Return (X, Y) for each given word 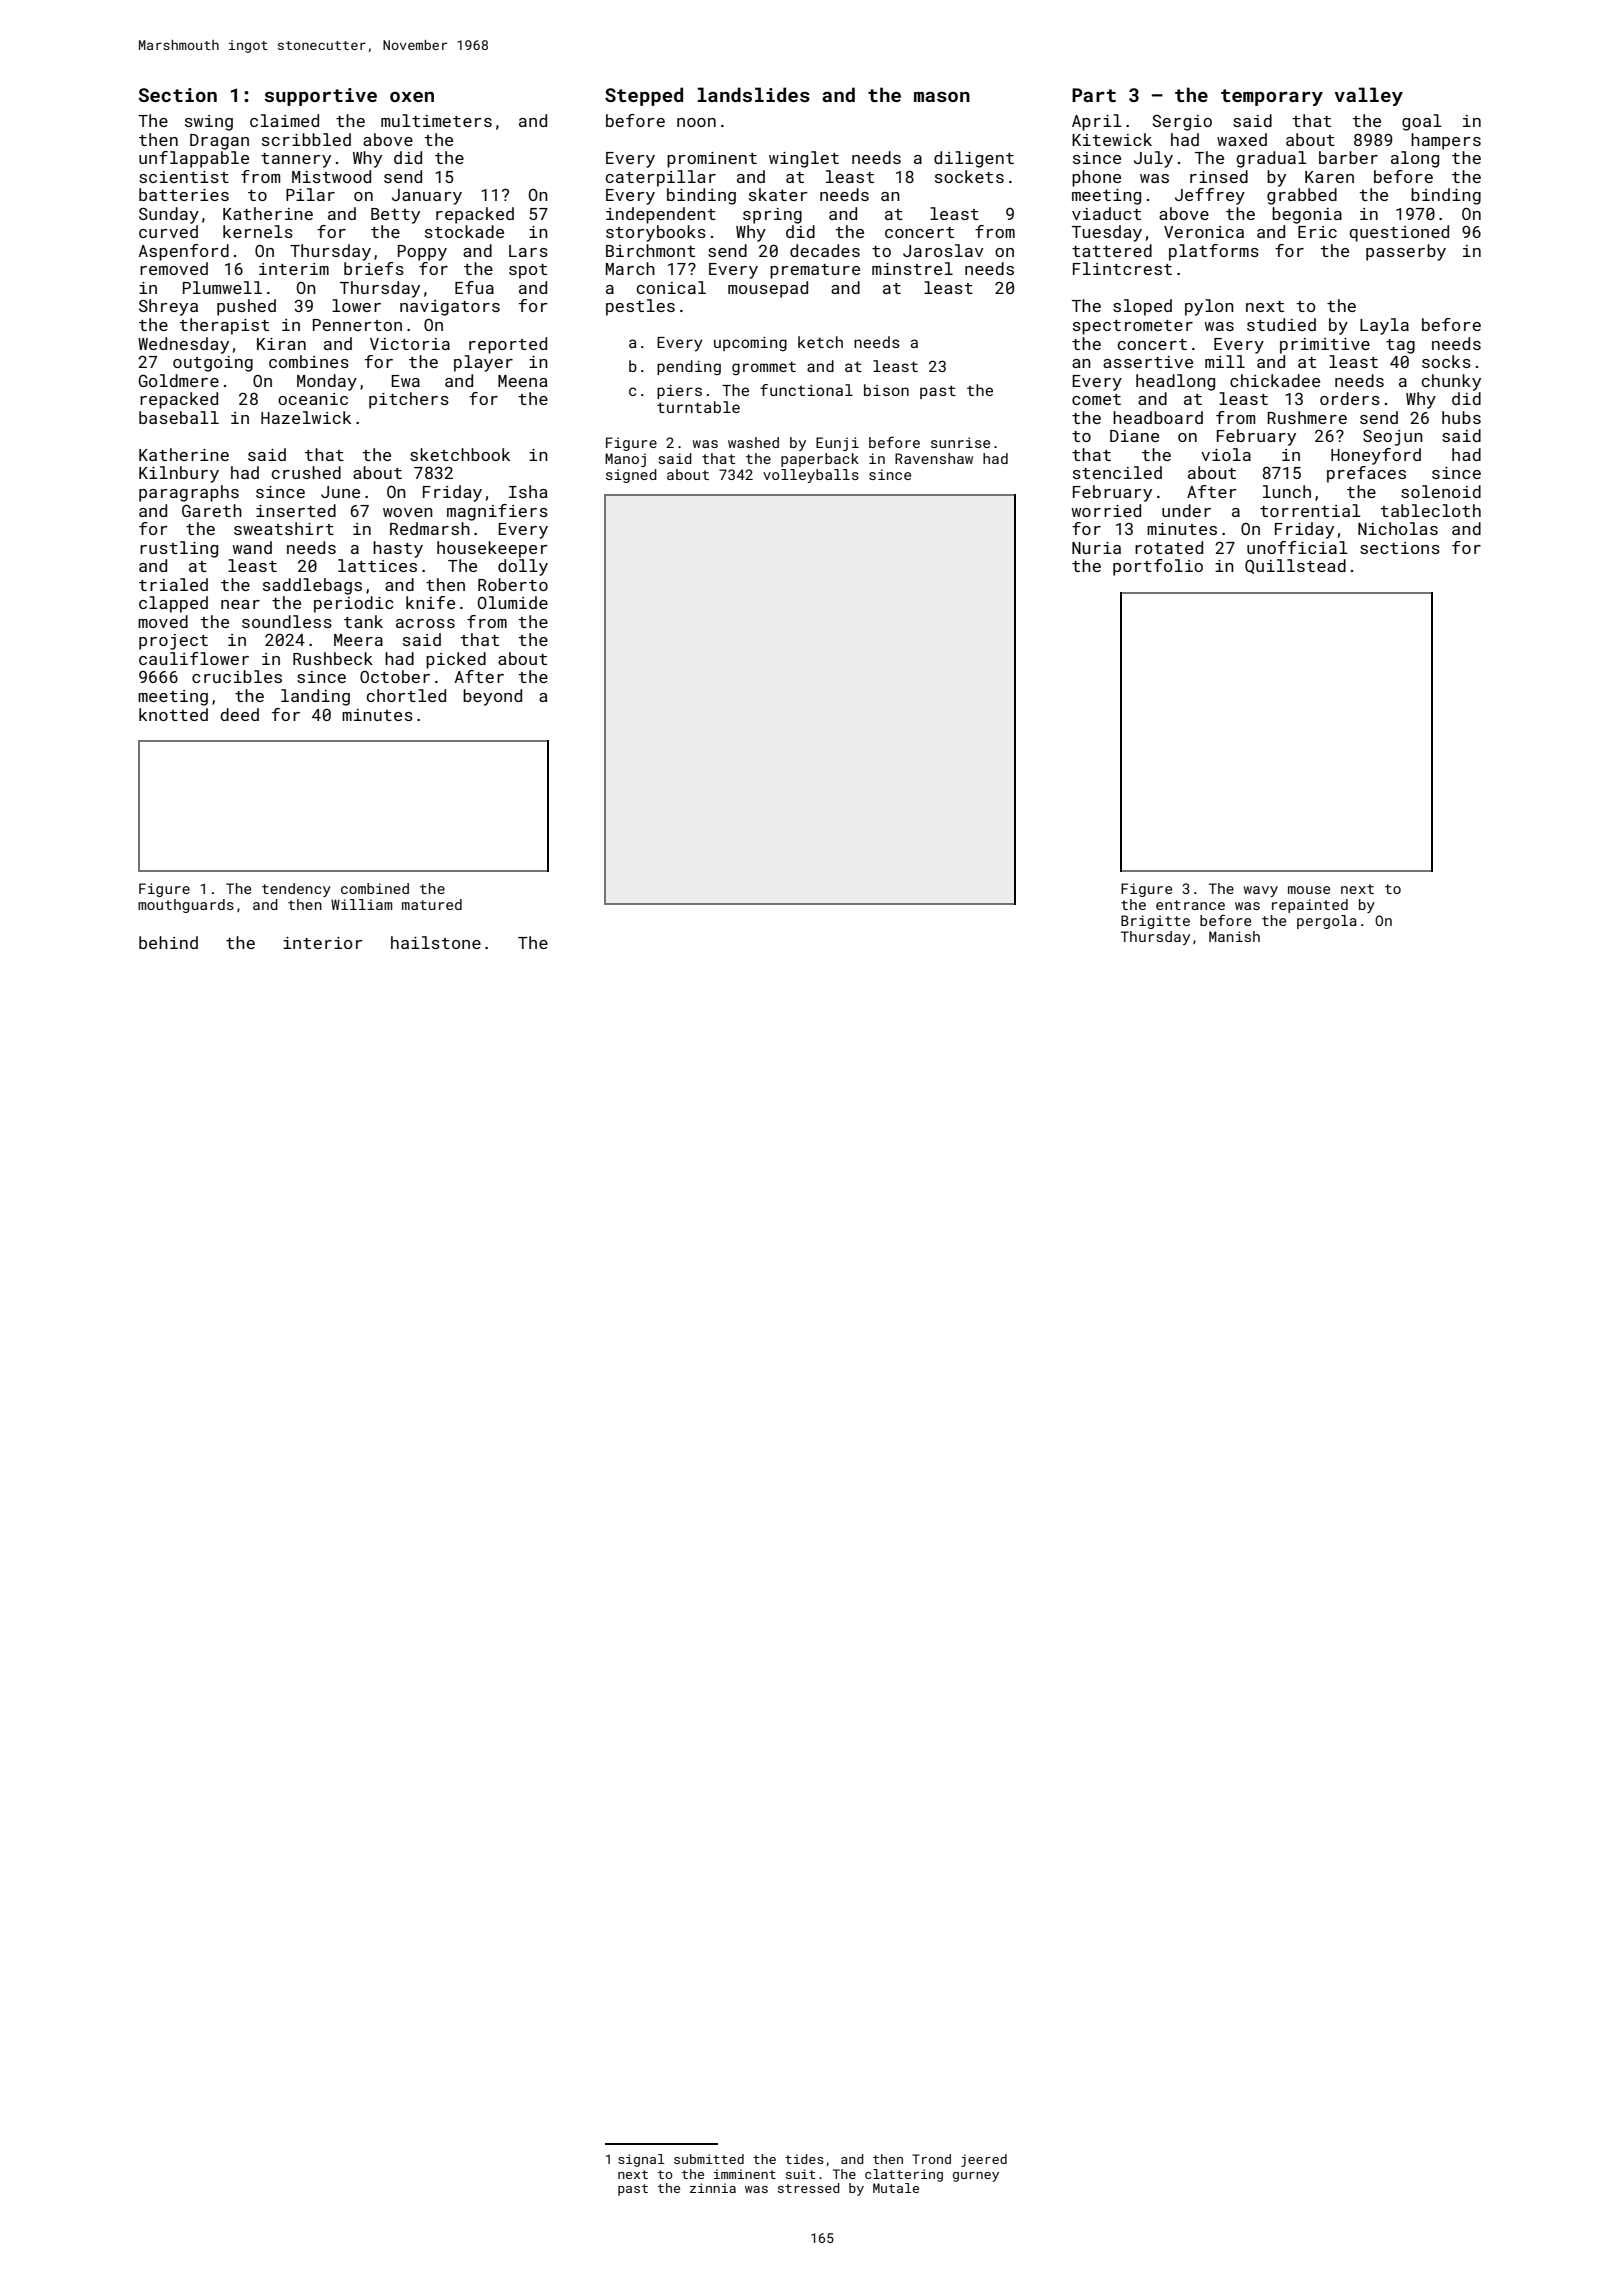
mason (942, 97)
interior (323, 943)
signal (641, 2160)
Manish (1234, 936)
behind (168, 942)
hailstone (436, 942)
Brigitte (1155, 922)
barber (1348, 157)
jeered (984, 2160)
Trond (931, 2159)
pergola (1327, 922)
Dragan (219, 142)
